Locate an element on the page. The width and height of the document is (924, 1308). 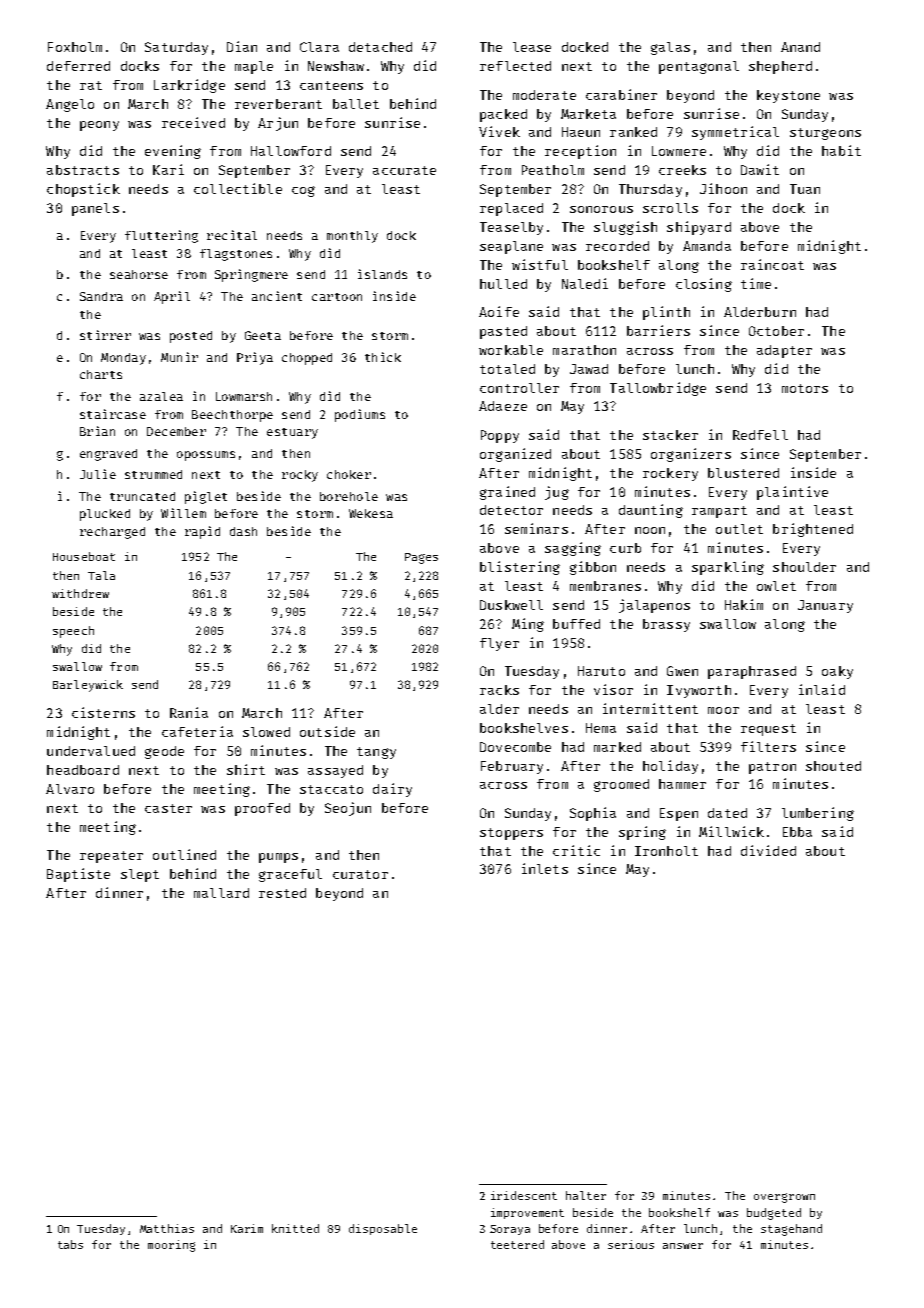
habit is located at coordinates (841, 150).
